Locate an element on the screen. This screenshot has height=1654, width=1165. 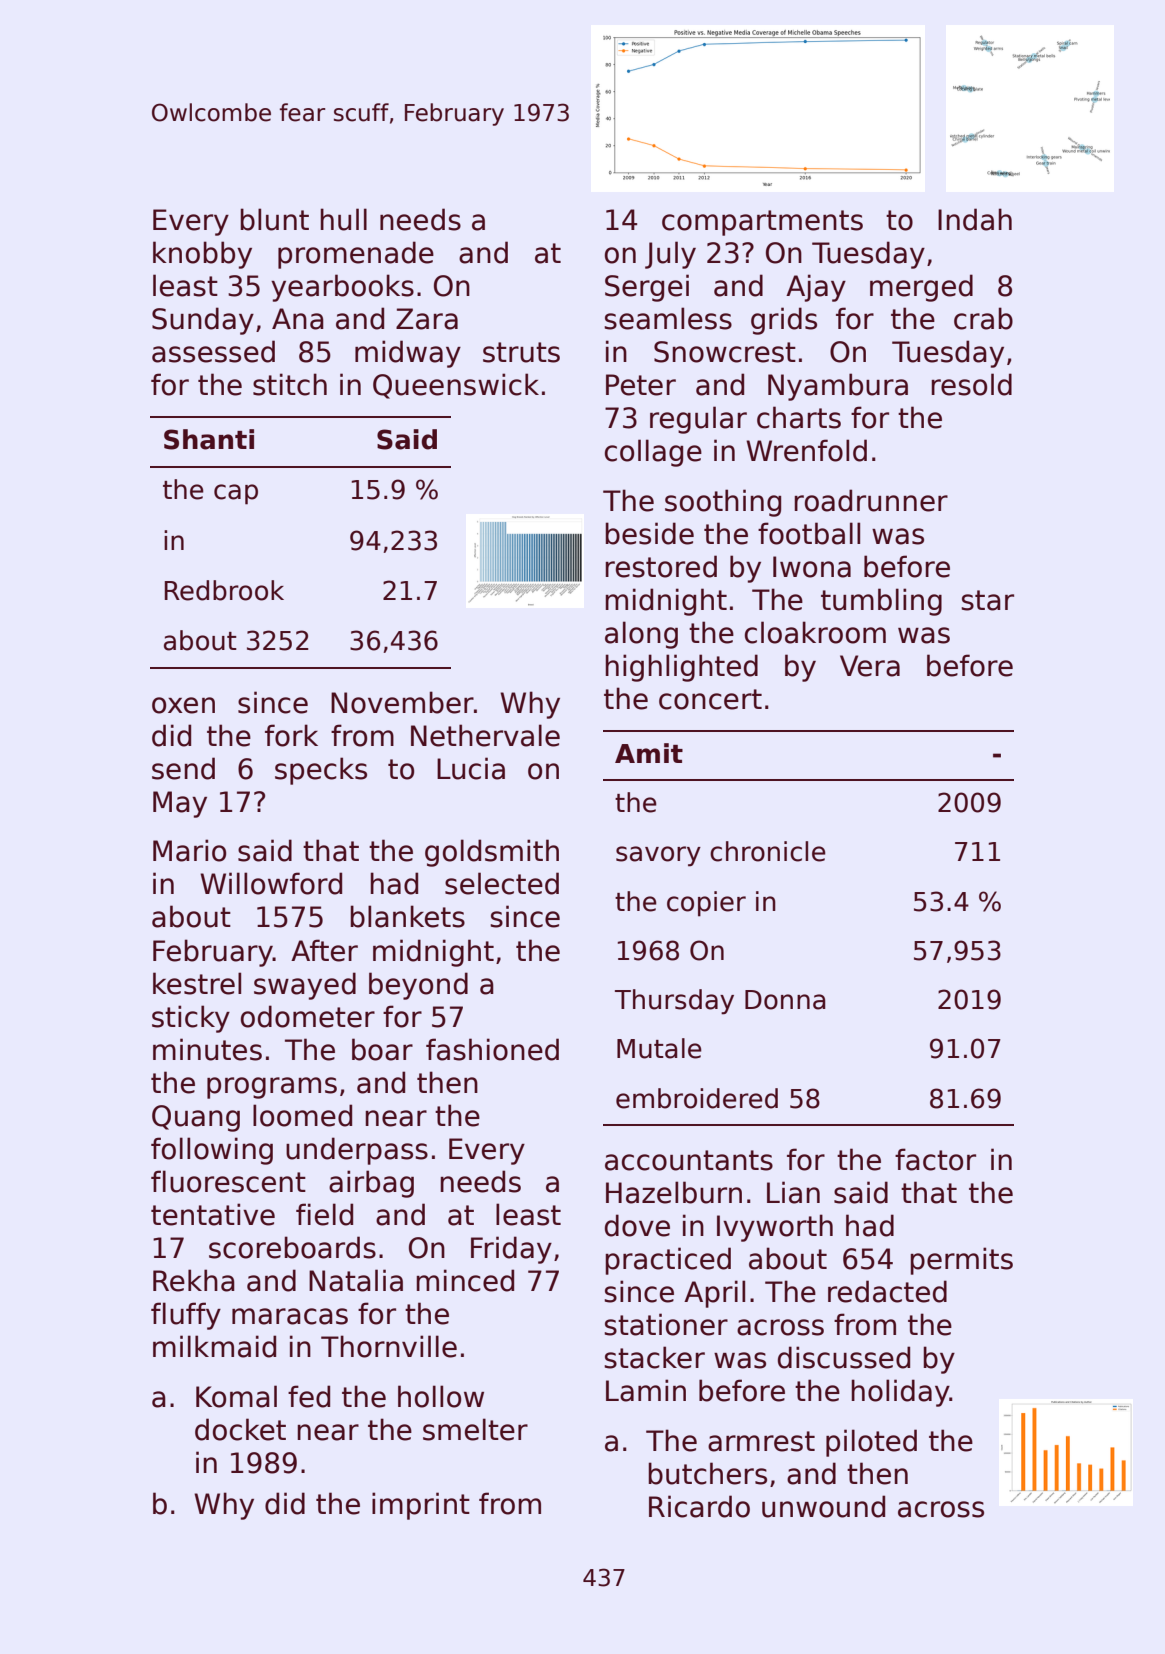
copier is located at coordinates (706, 904).
